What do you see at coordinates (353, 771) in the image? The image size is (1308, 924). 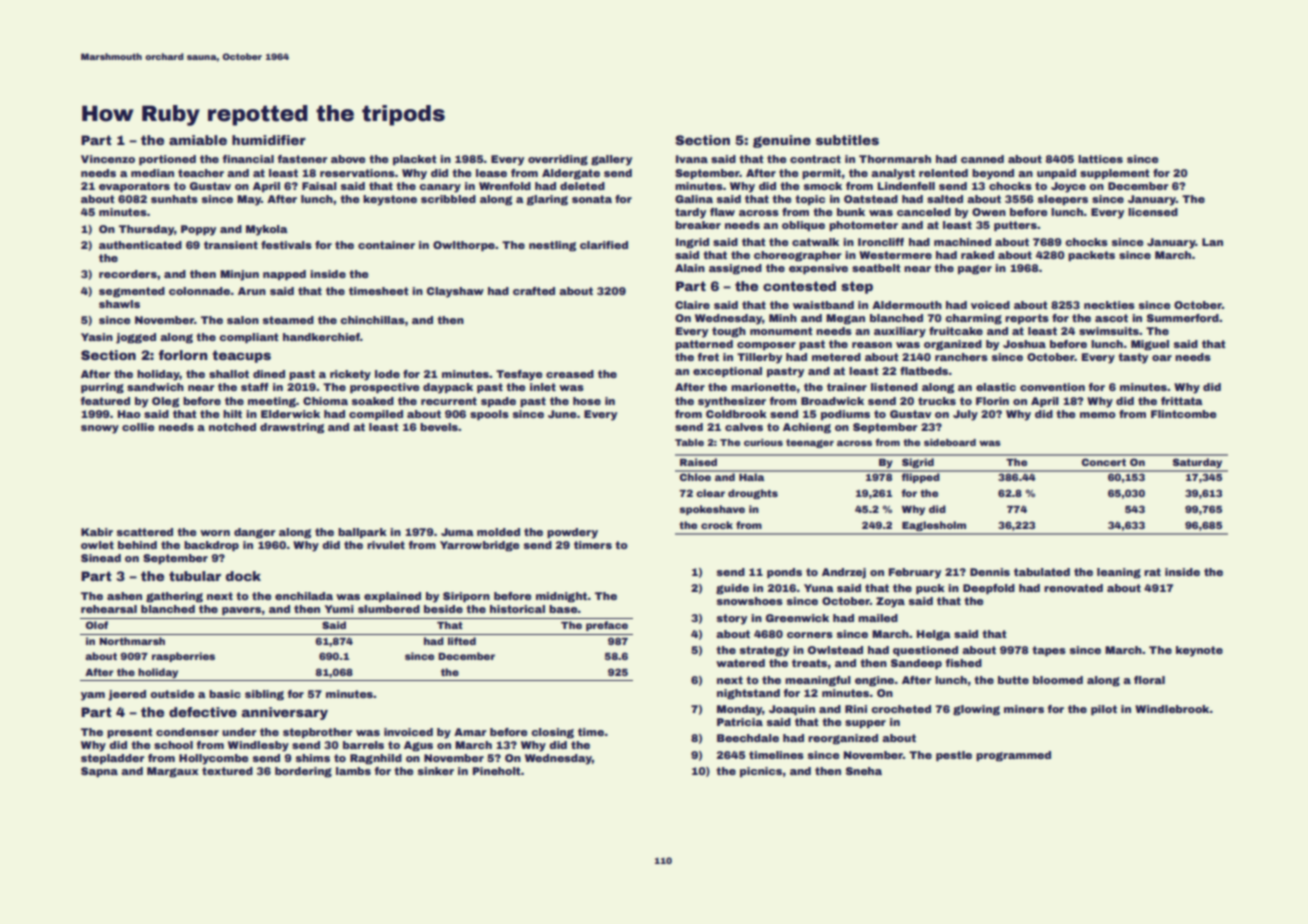 I see `lambs` at bounding box center [353, 771].
